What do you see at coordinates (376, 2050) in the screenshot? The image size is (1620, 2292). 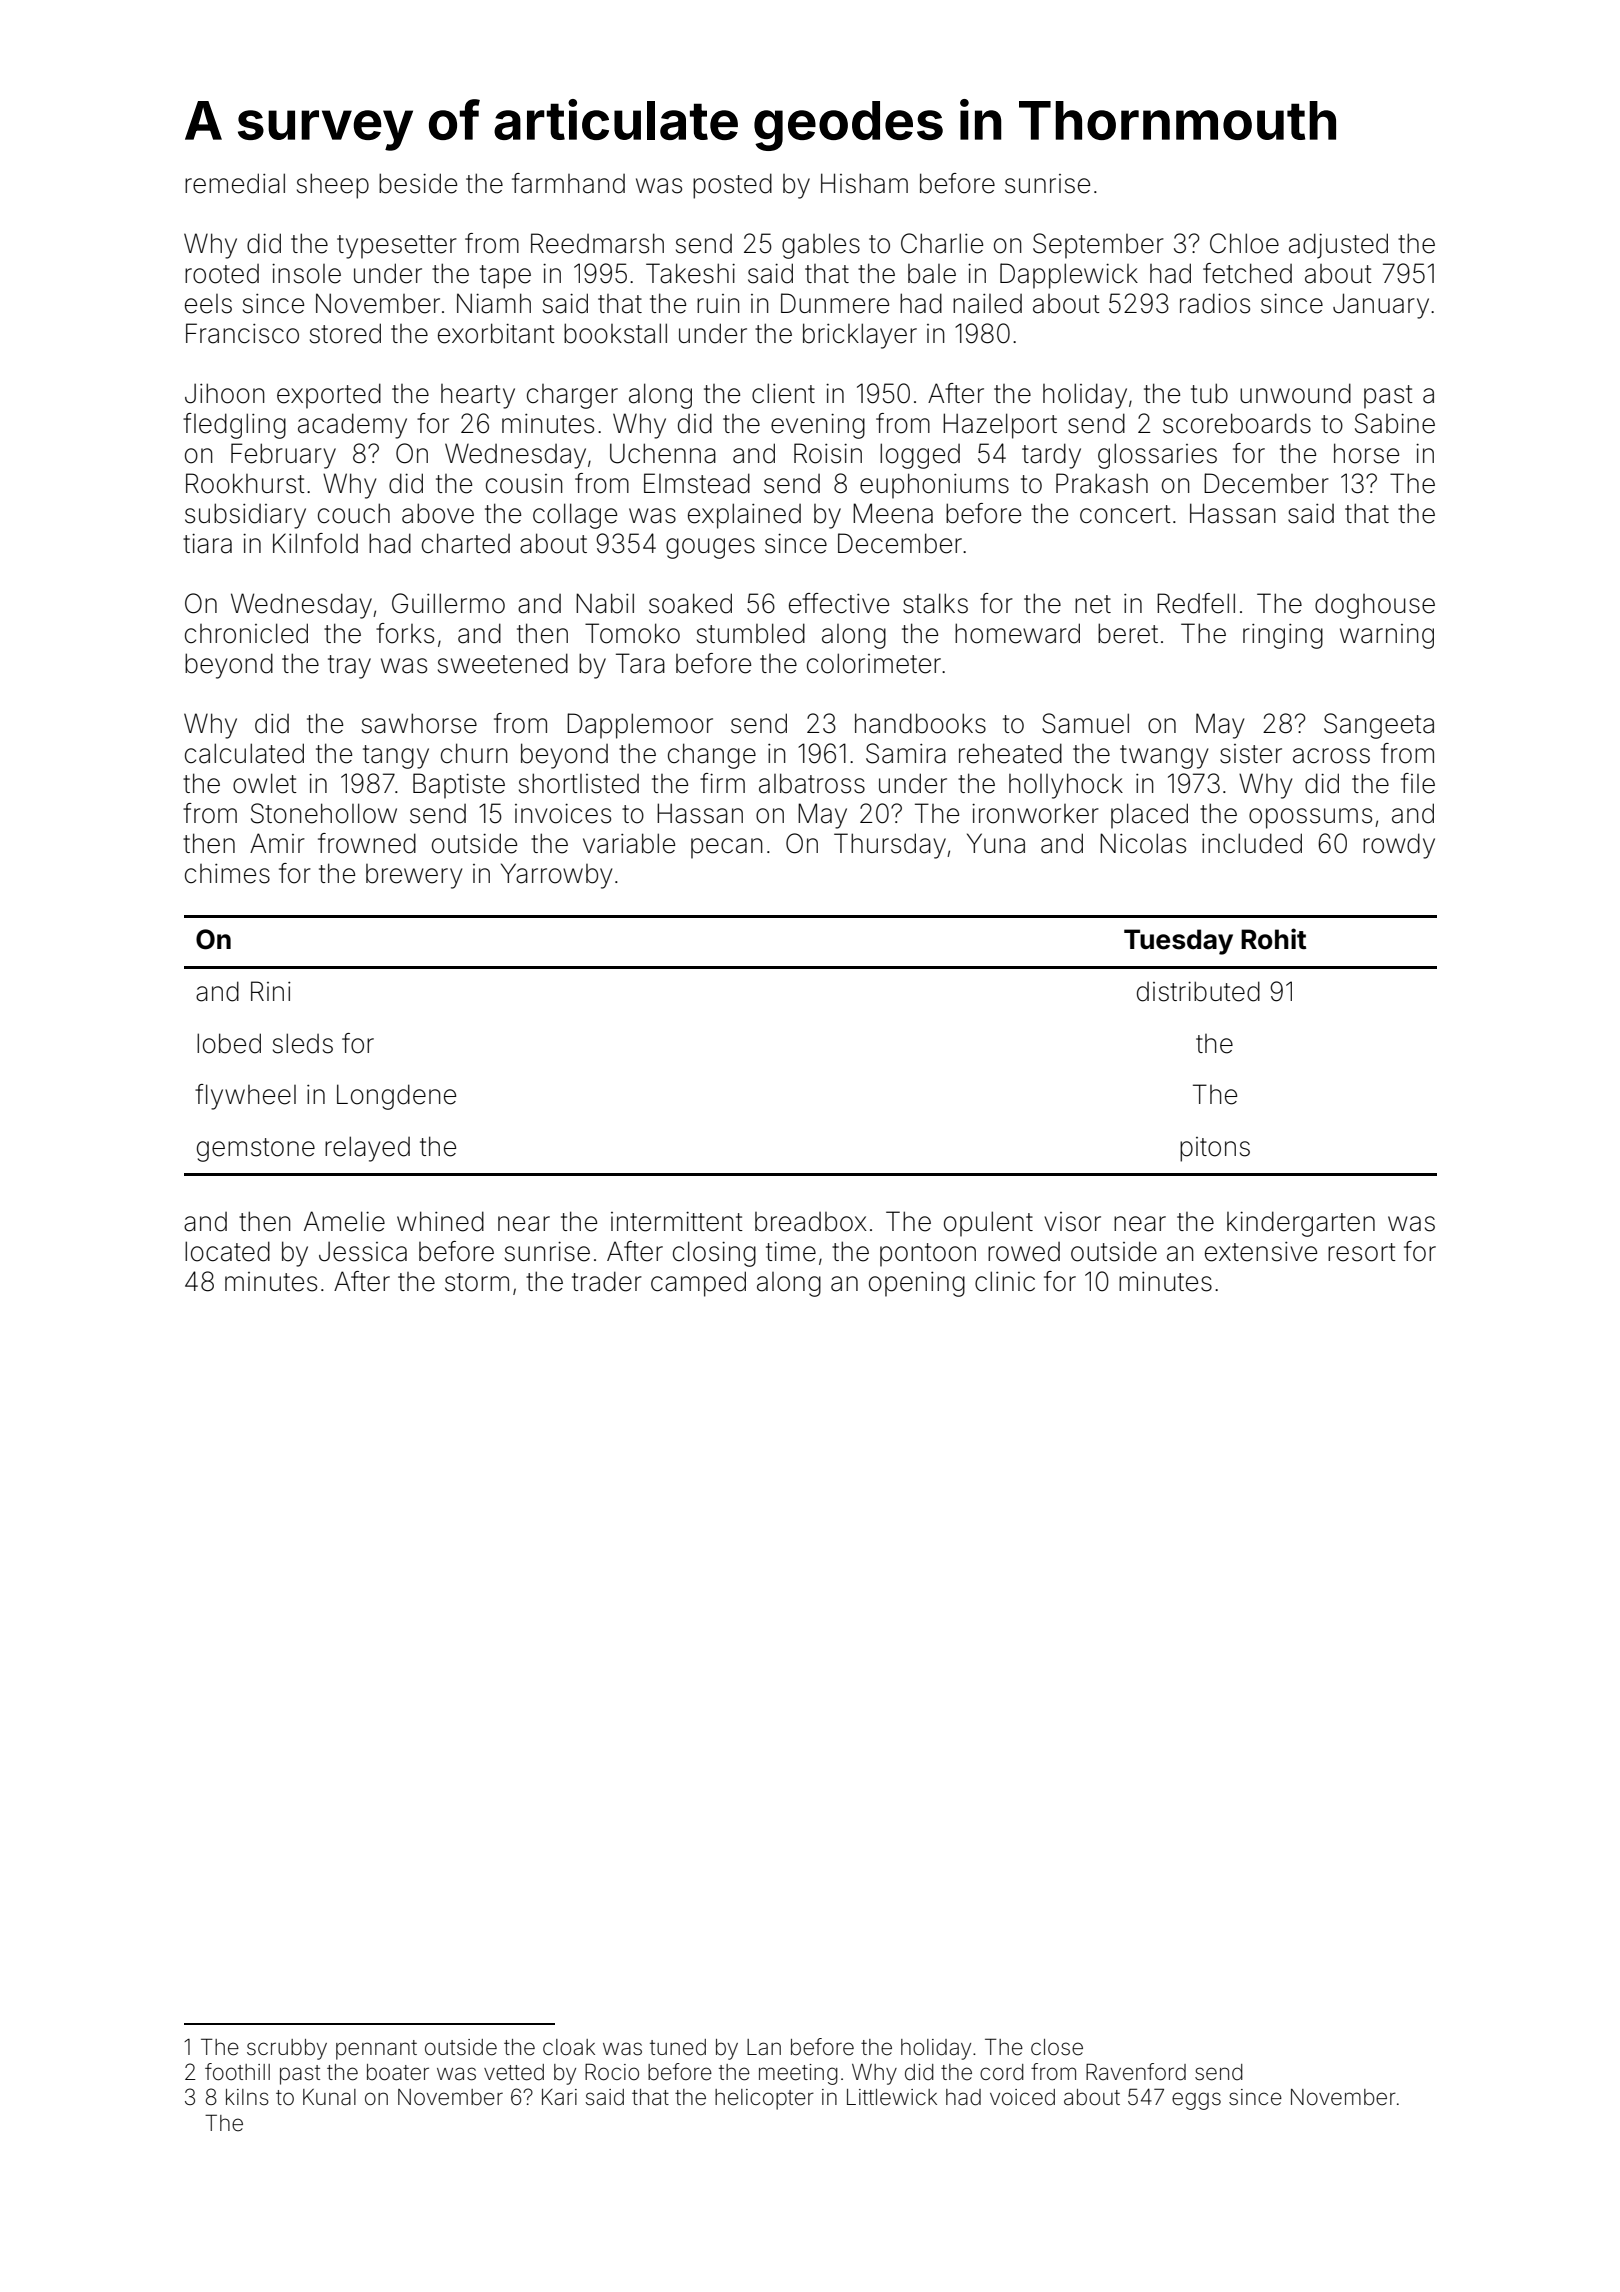 I see `pennant` at bounding box center [376, 2050].
